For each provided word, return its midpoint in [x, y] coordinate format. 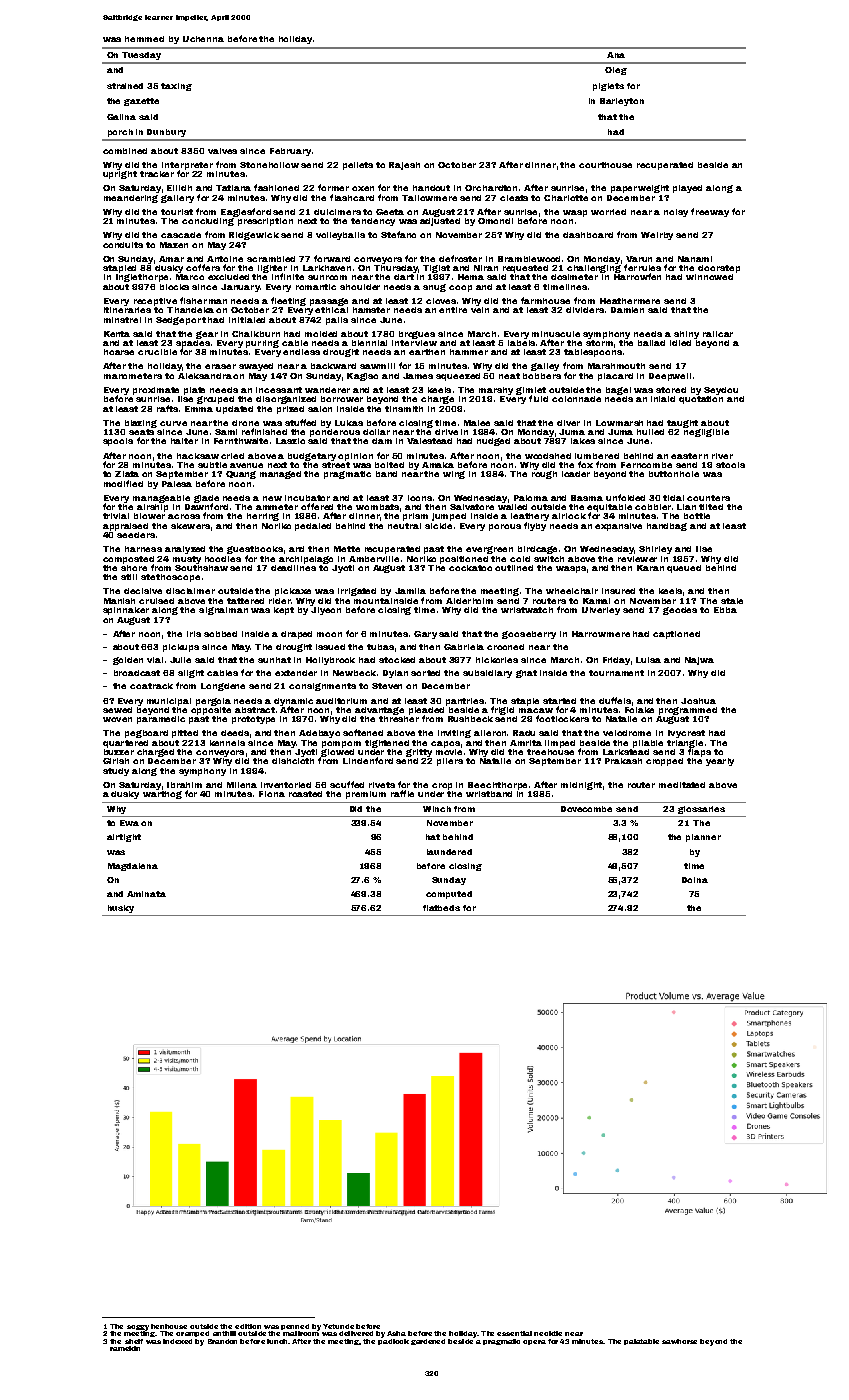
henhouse [169, 1326]
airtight [124, 838]
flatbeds [441, 908]
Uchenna [203, 39]
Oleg [616, 71]
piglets [608, 87]
